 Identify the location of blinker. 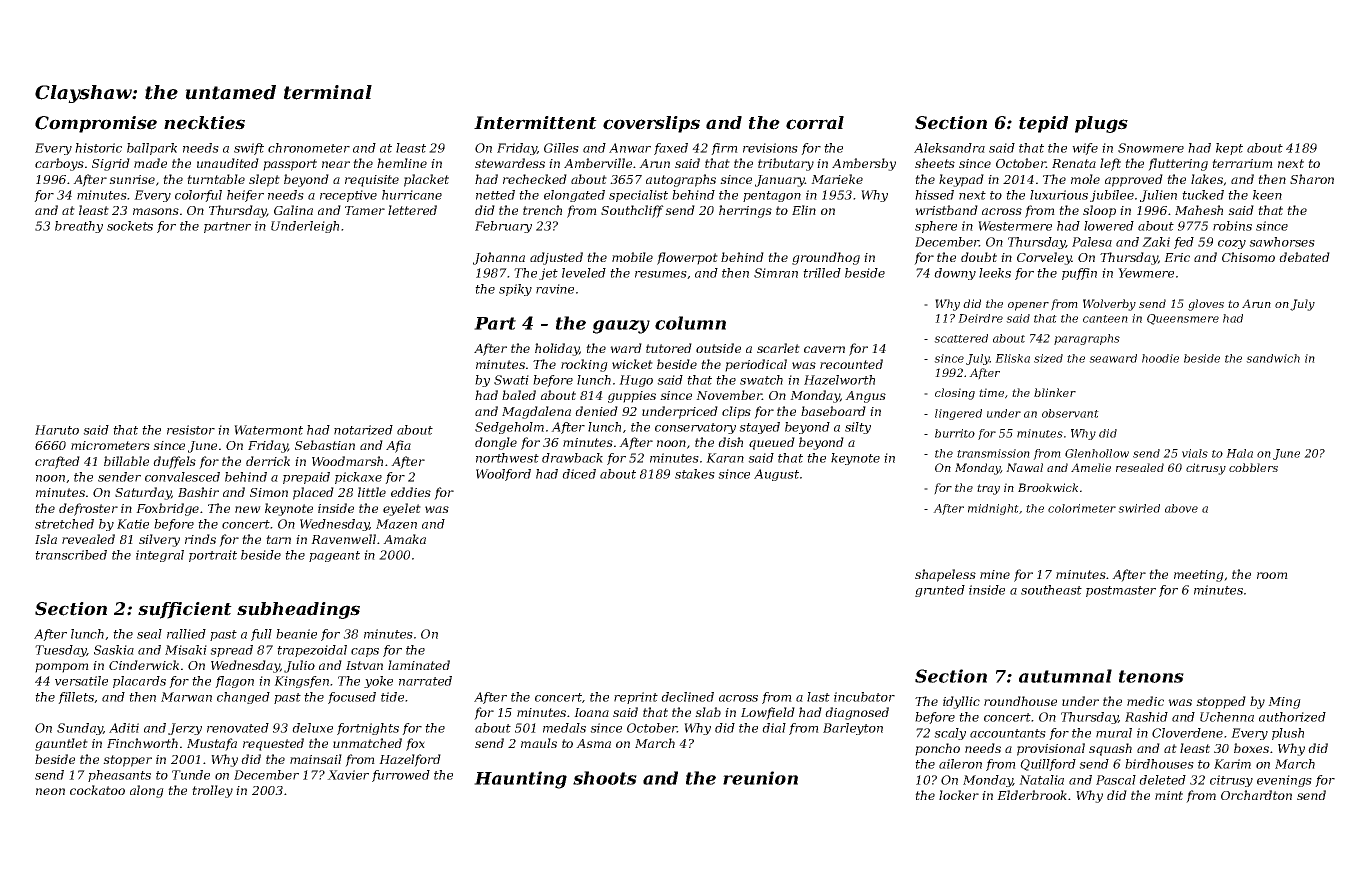
(1055, 392).
